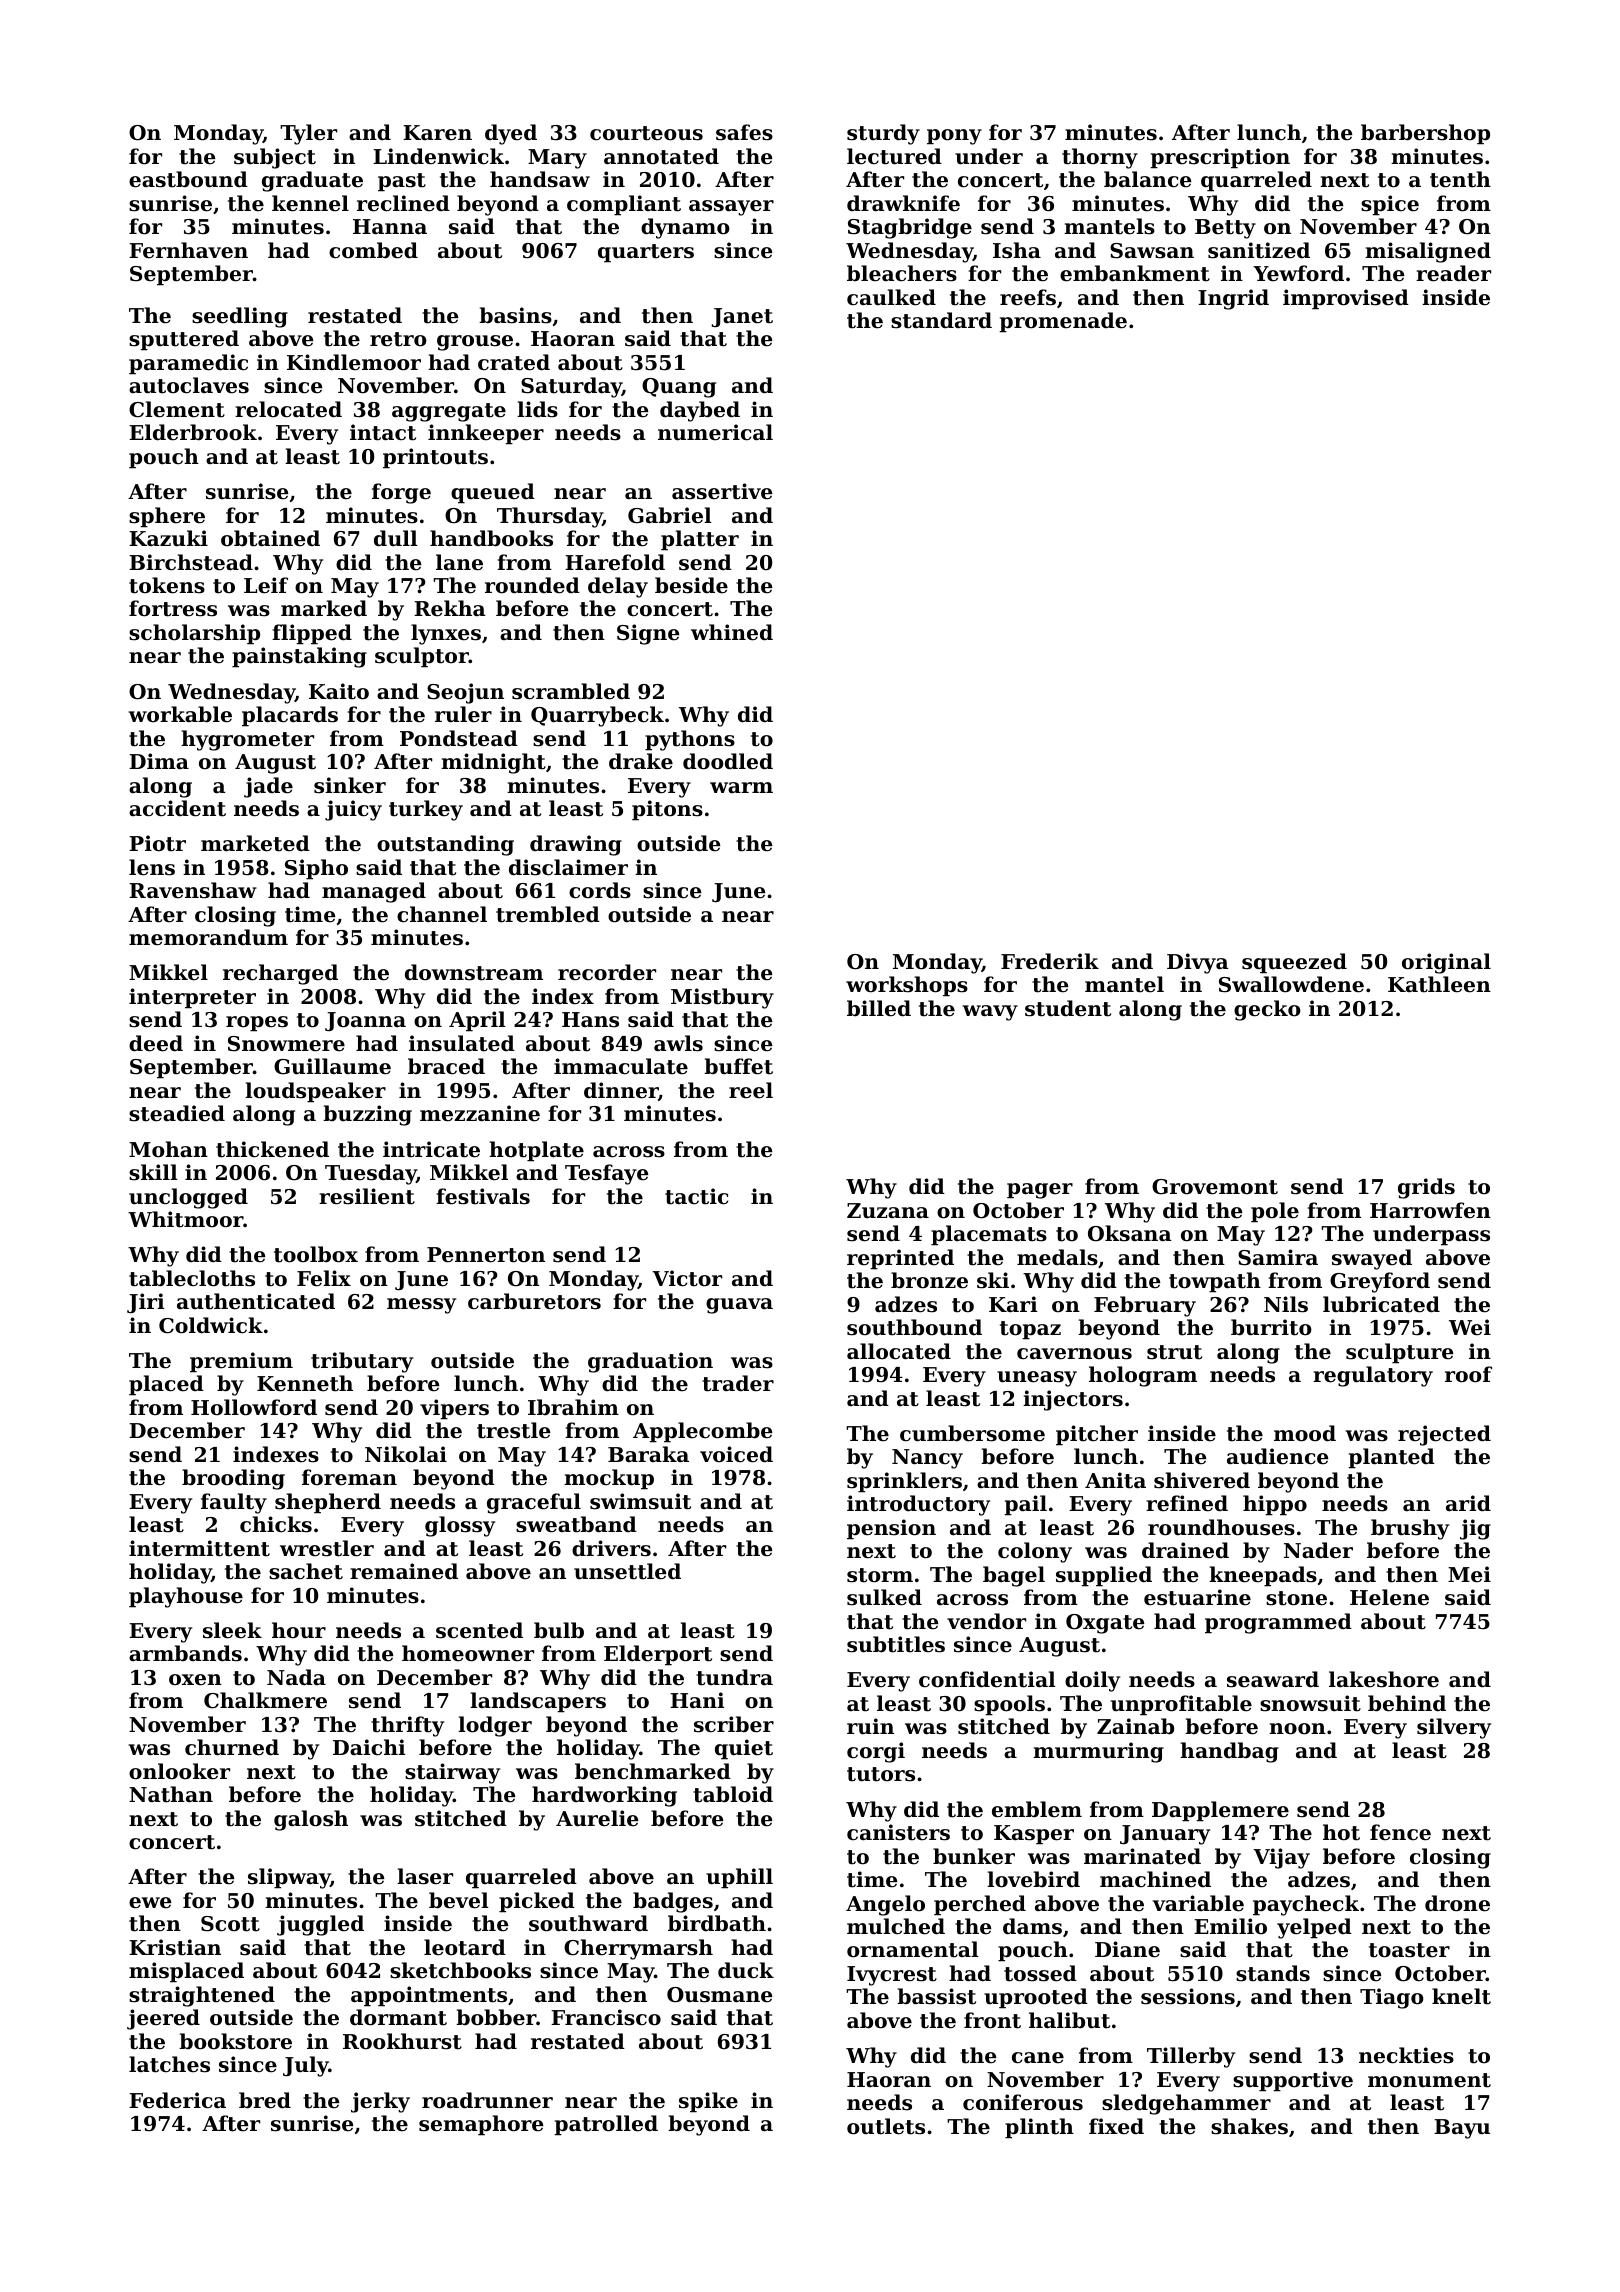 Image resolution: width=1620 pixels, height=2292 pixels. Describe the element at coordinates (184, 340) in the page. I see `sputtered` at that location.
